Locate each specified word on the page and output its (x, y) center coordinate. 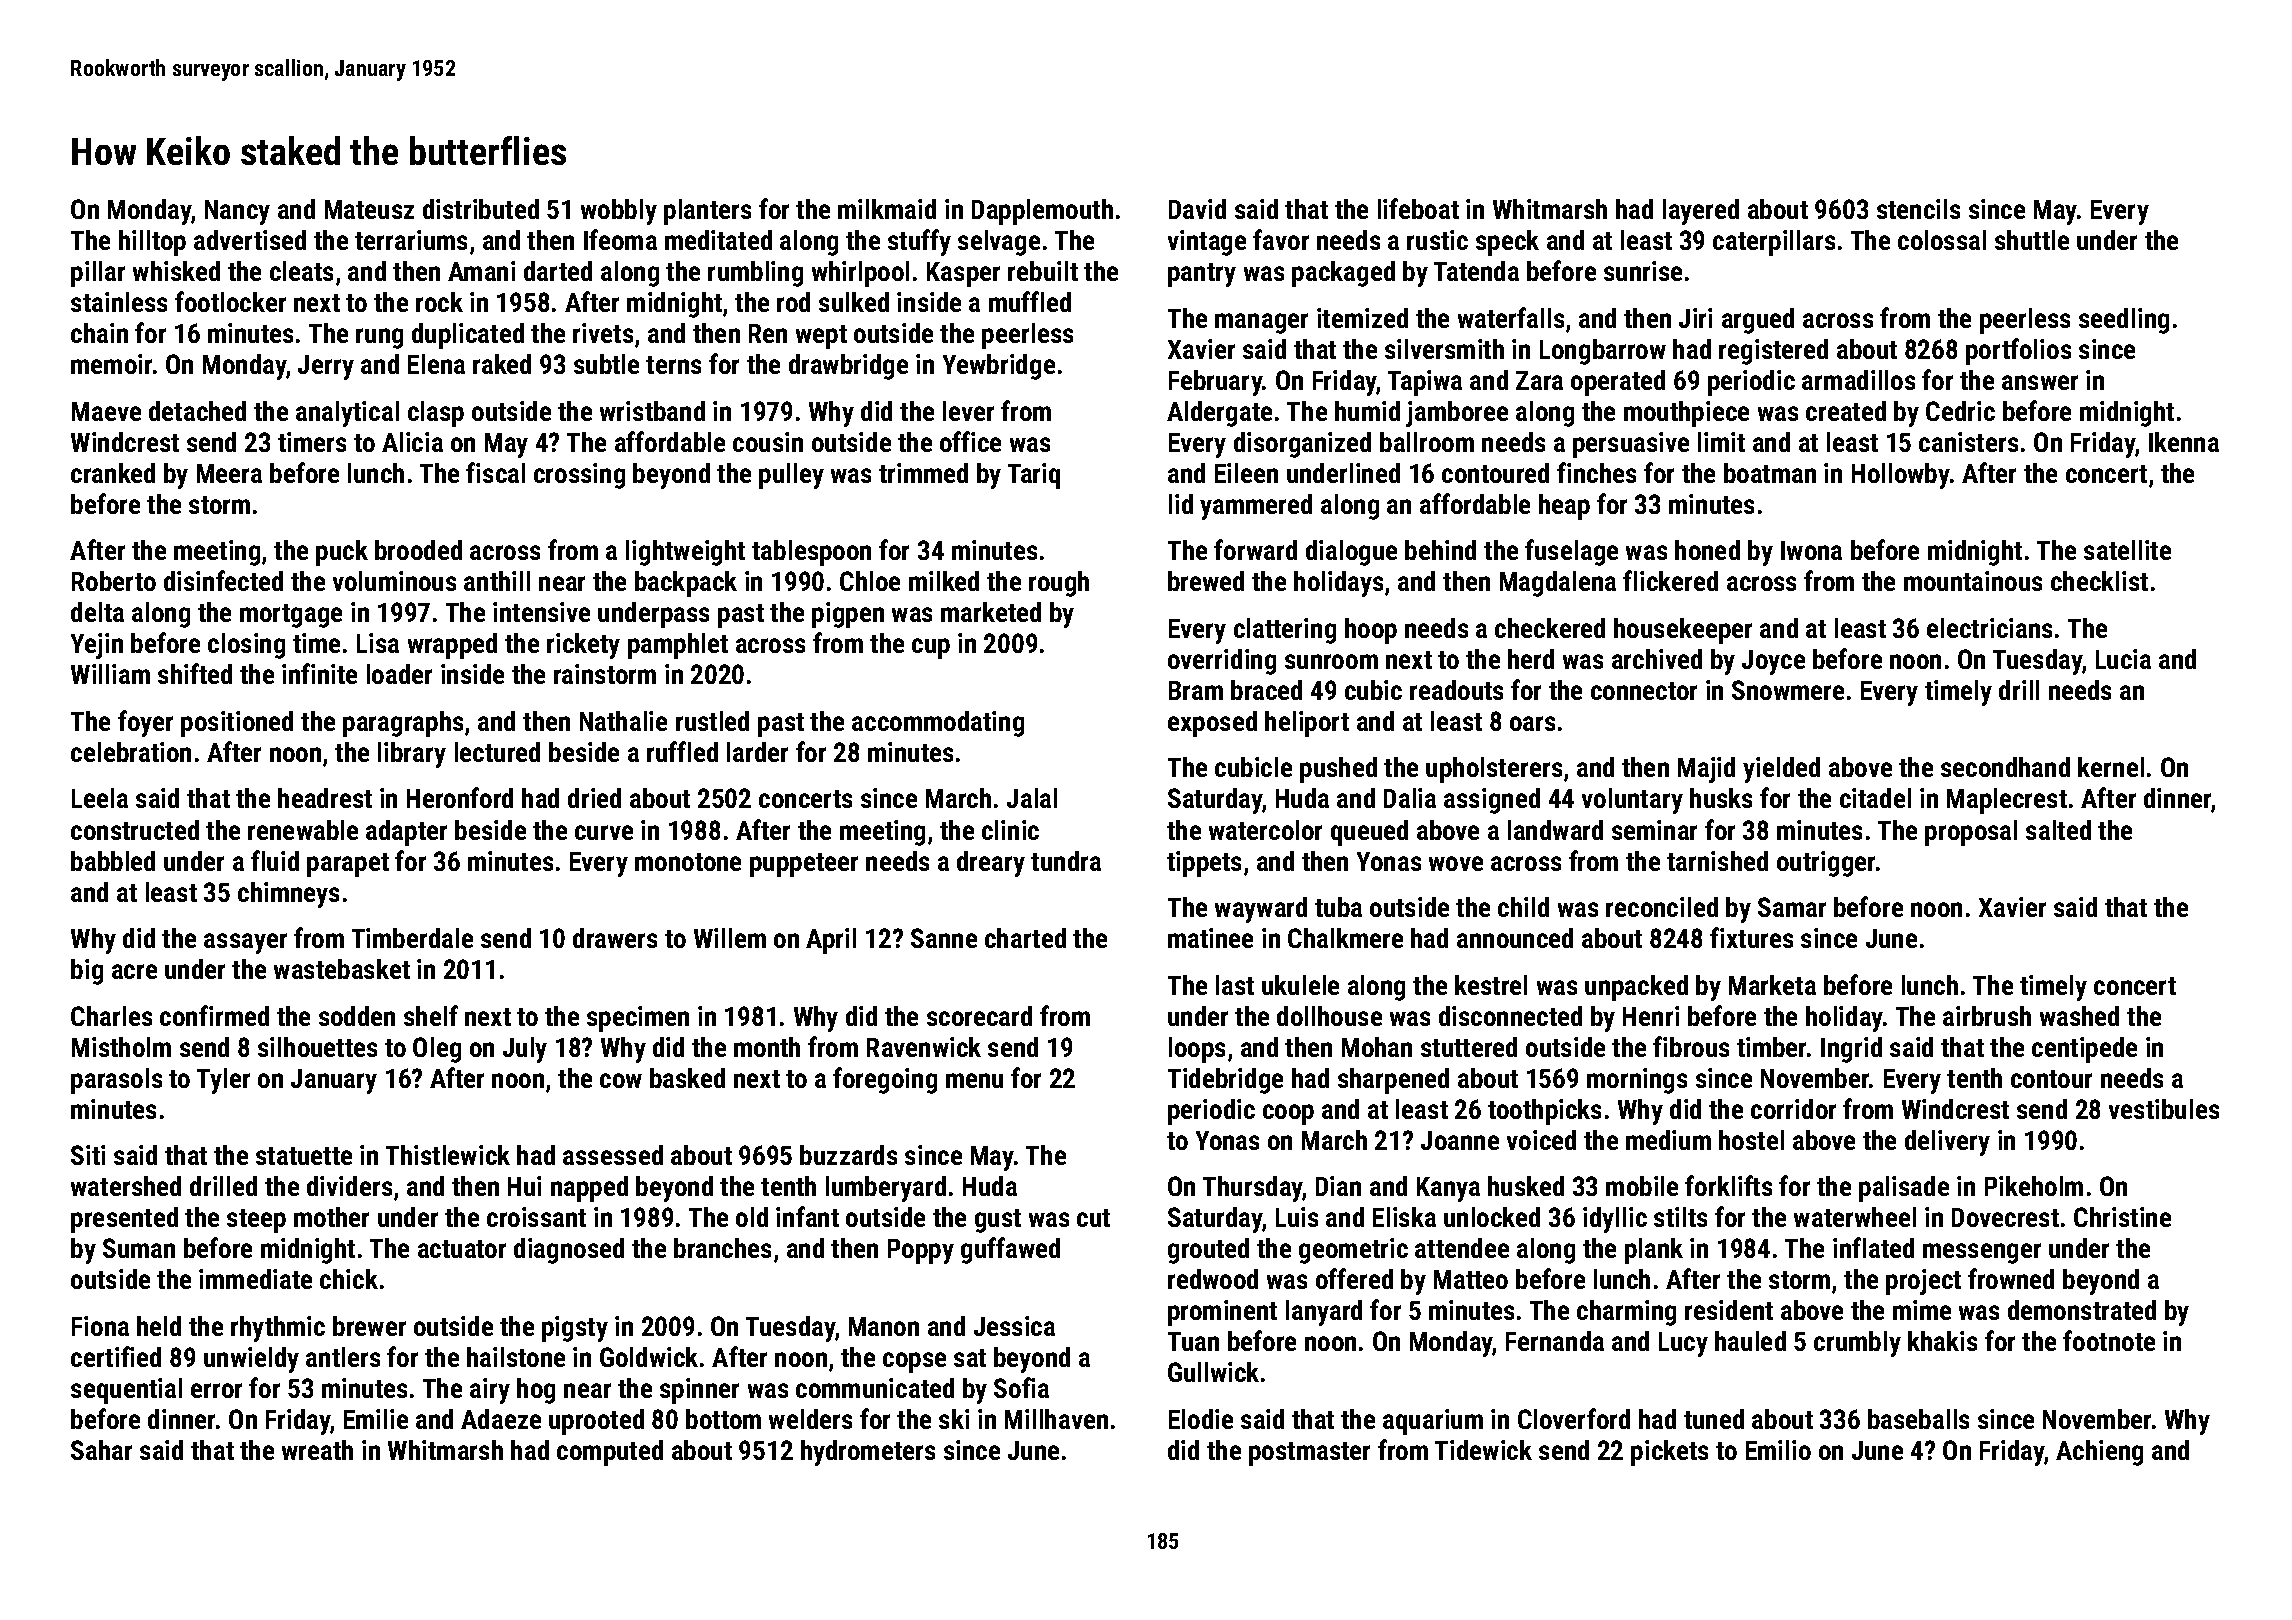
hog (536, 1391)
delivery (1947, 1143)
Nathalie (623, 721)
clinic (1010, 830)
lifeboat (1418, 208)
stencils (1918, 209)
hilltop (152, 243)
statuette (304, 1156)
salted (2058, 830)
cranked (113, 473)
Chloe (870, 581)
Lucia (2123, 659)
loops (1197, 1050)
